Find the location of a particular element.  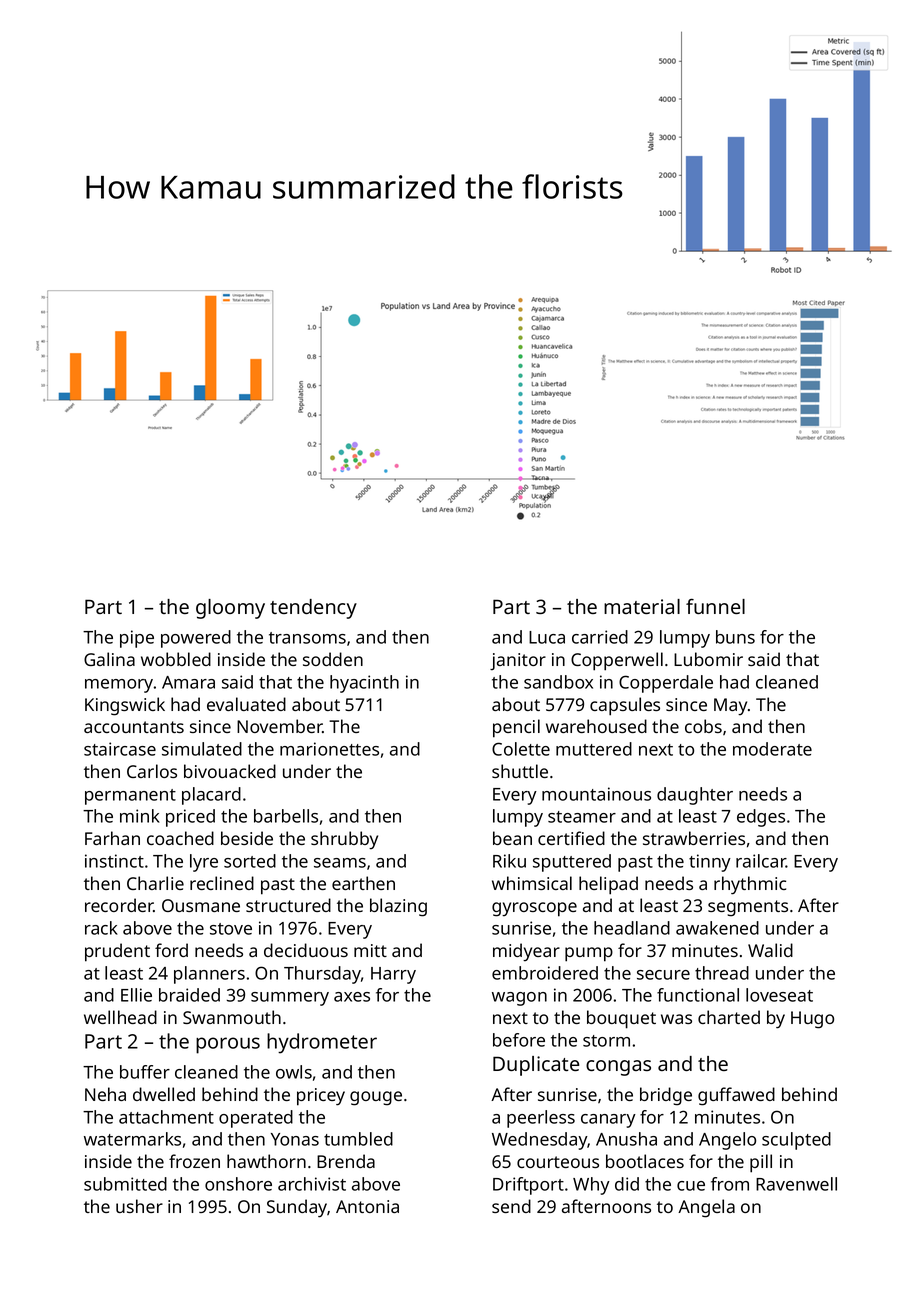

priced is located at coordinates (190, 818).
